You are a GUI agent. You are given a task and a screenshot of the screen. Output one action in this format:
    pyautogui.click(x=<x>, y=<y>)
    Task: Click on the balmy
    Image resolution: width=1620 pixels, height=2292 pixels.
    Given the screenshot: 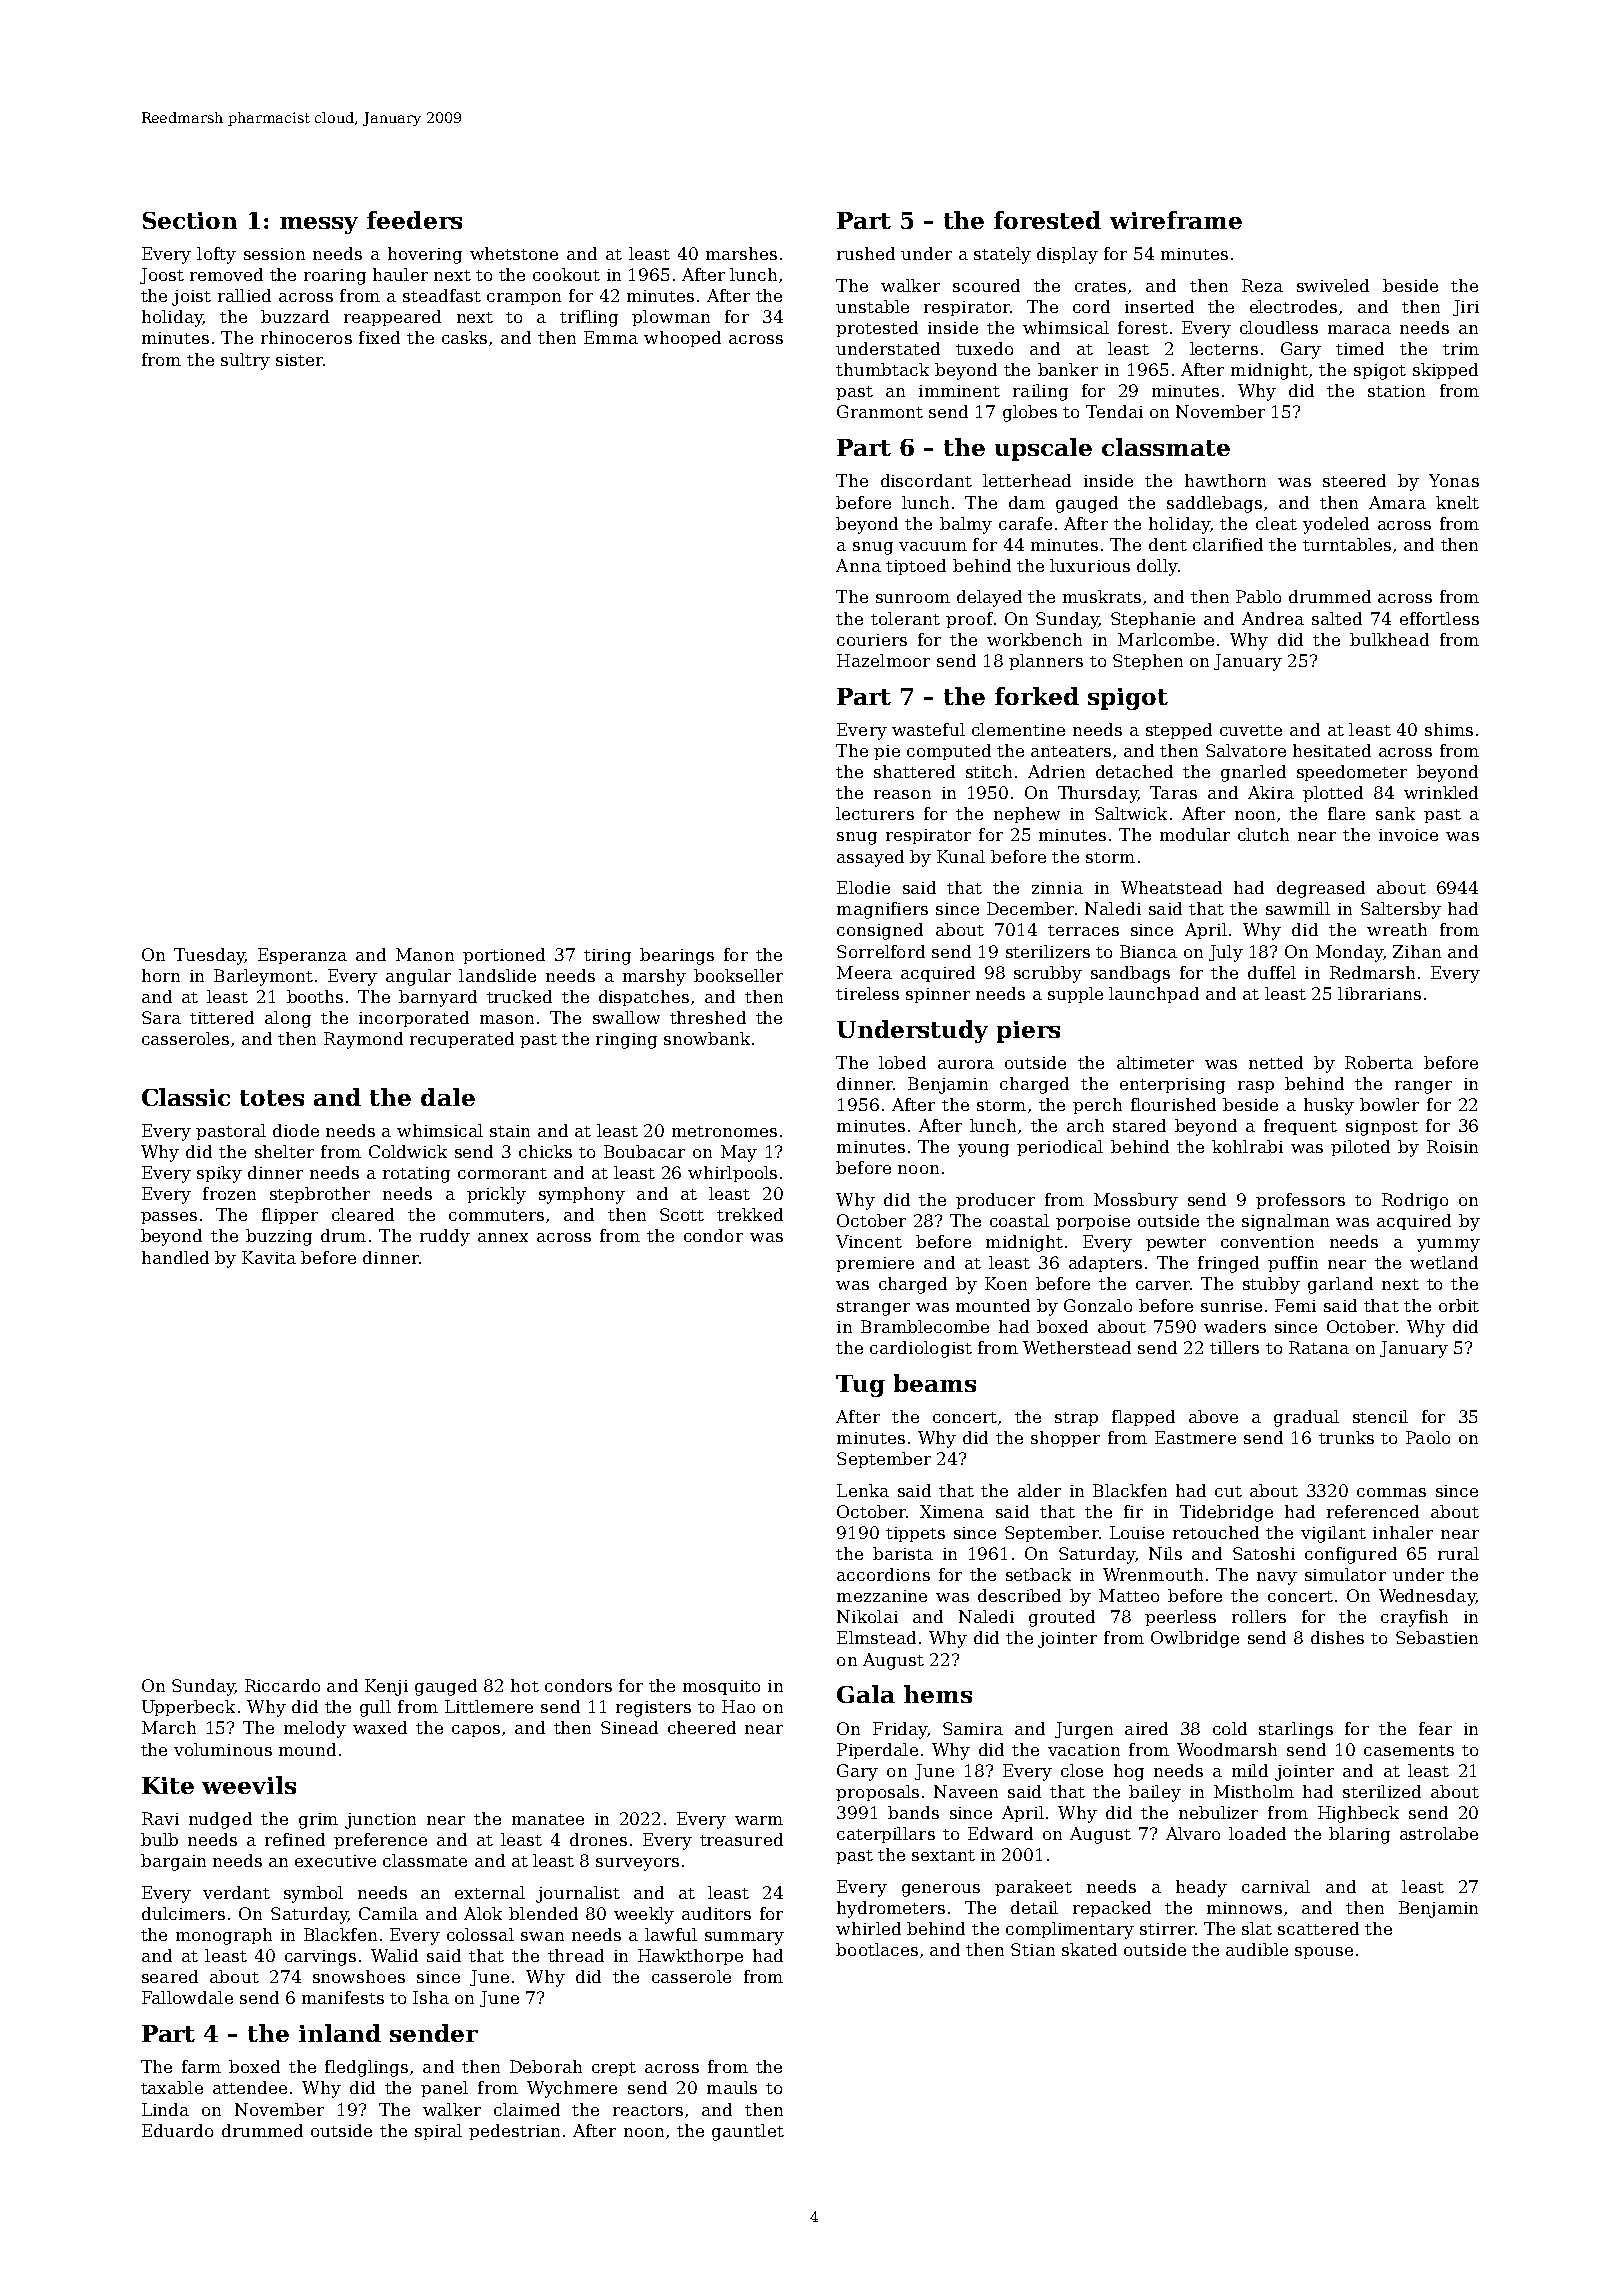 What is the action you would take?
    pyautogui.click(x=966, y=525)
